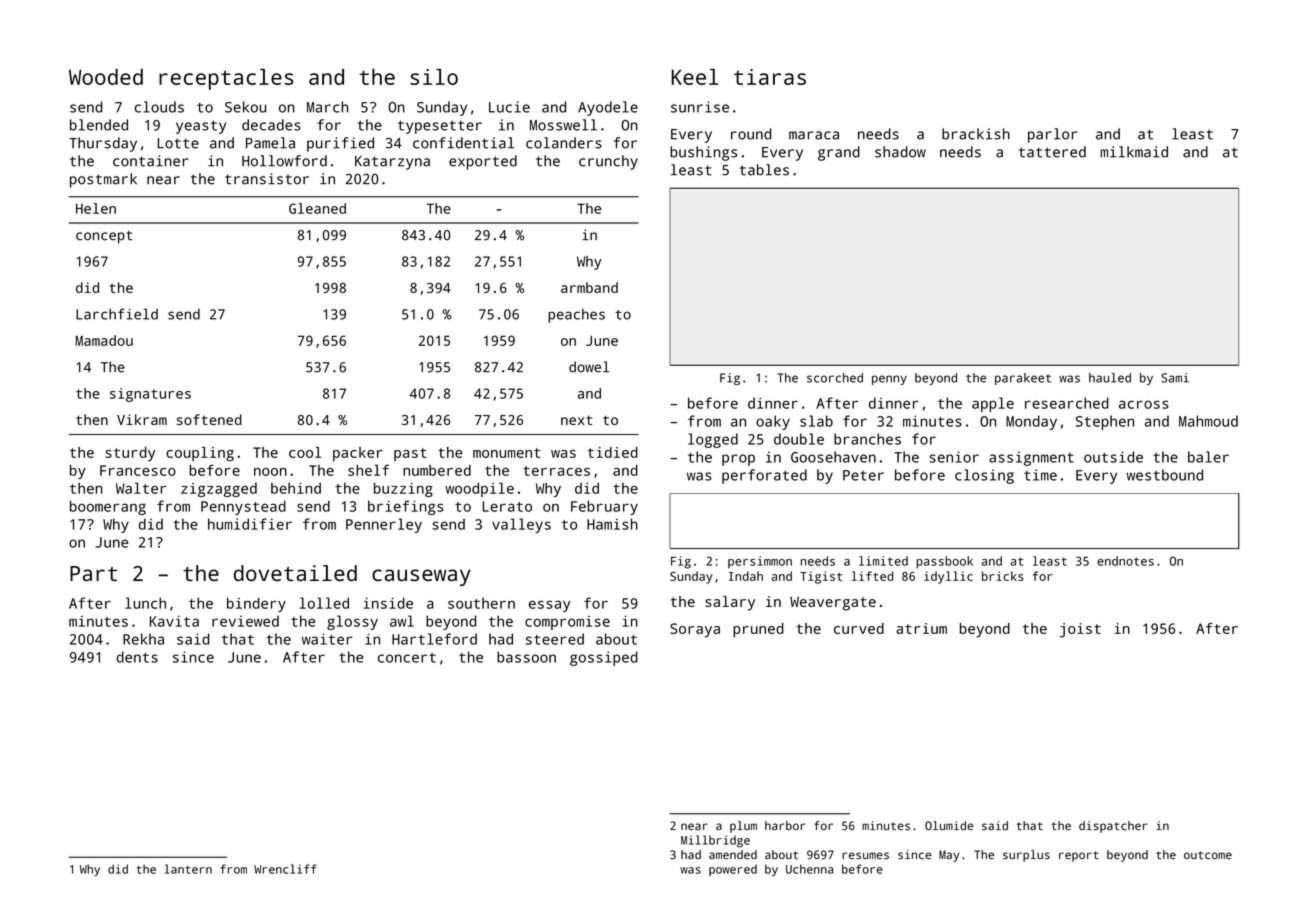  Describe the element at coordinates (150, 395) in the page. I see `signatures` at that location.
